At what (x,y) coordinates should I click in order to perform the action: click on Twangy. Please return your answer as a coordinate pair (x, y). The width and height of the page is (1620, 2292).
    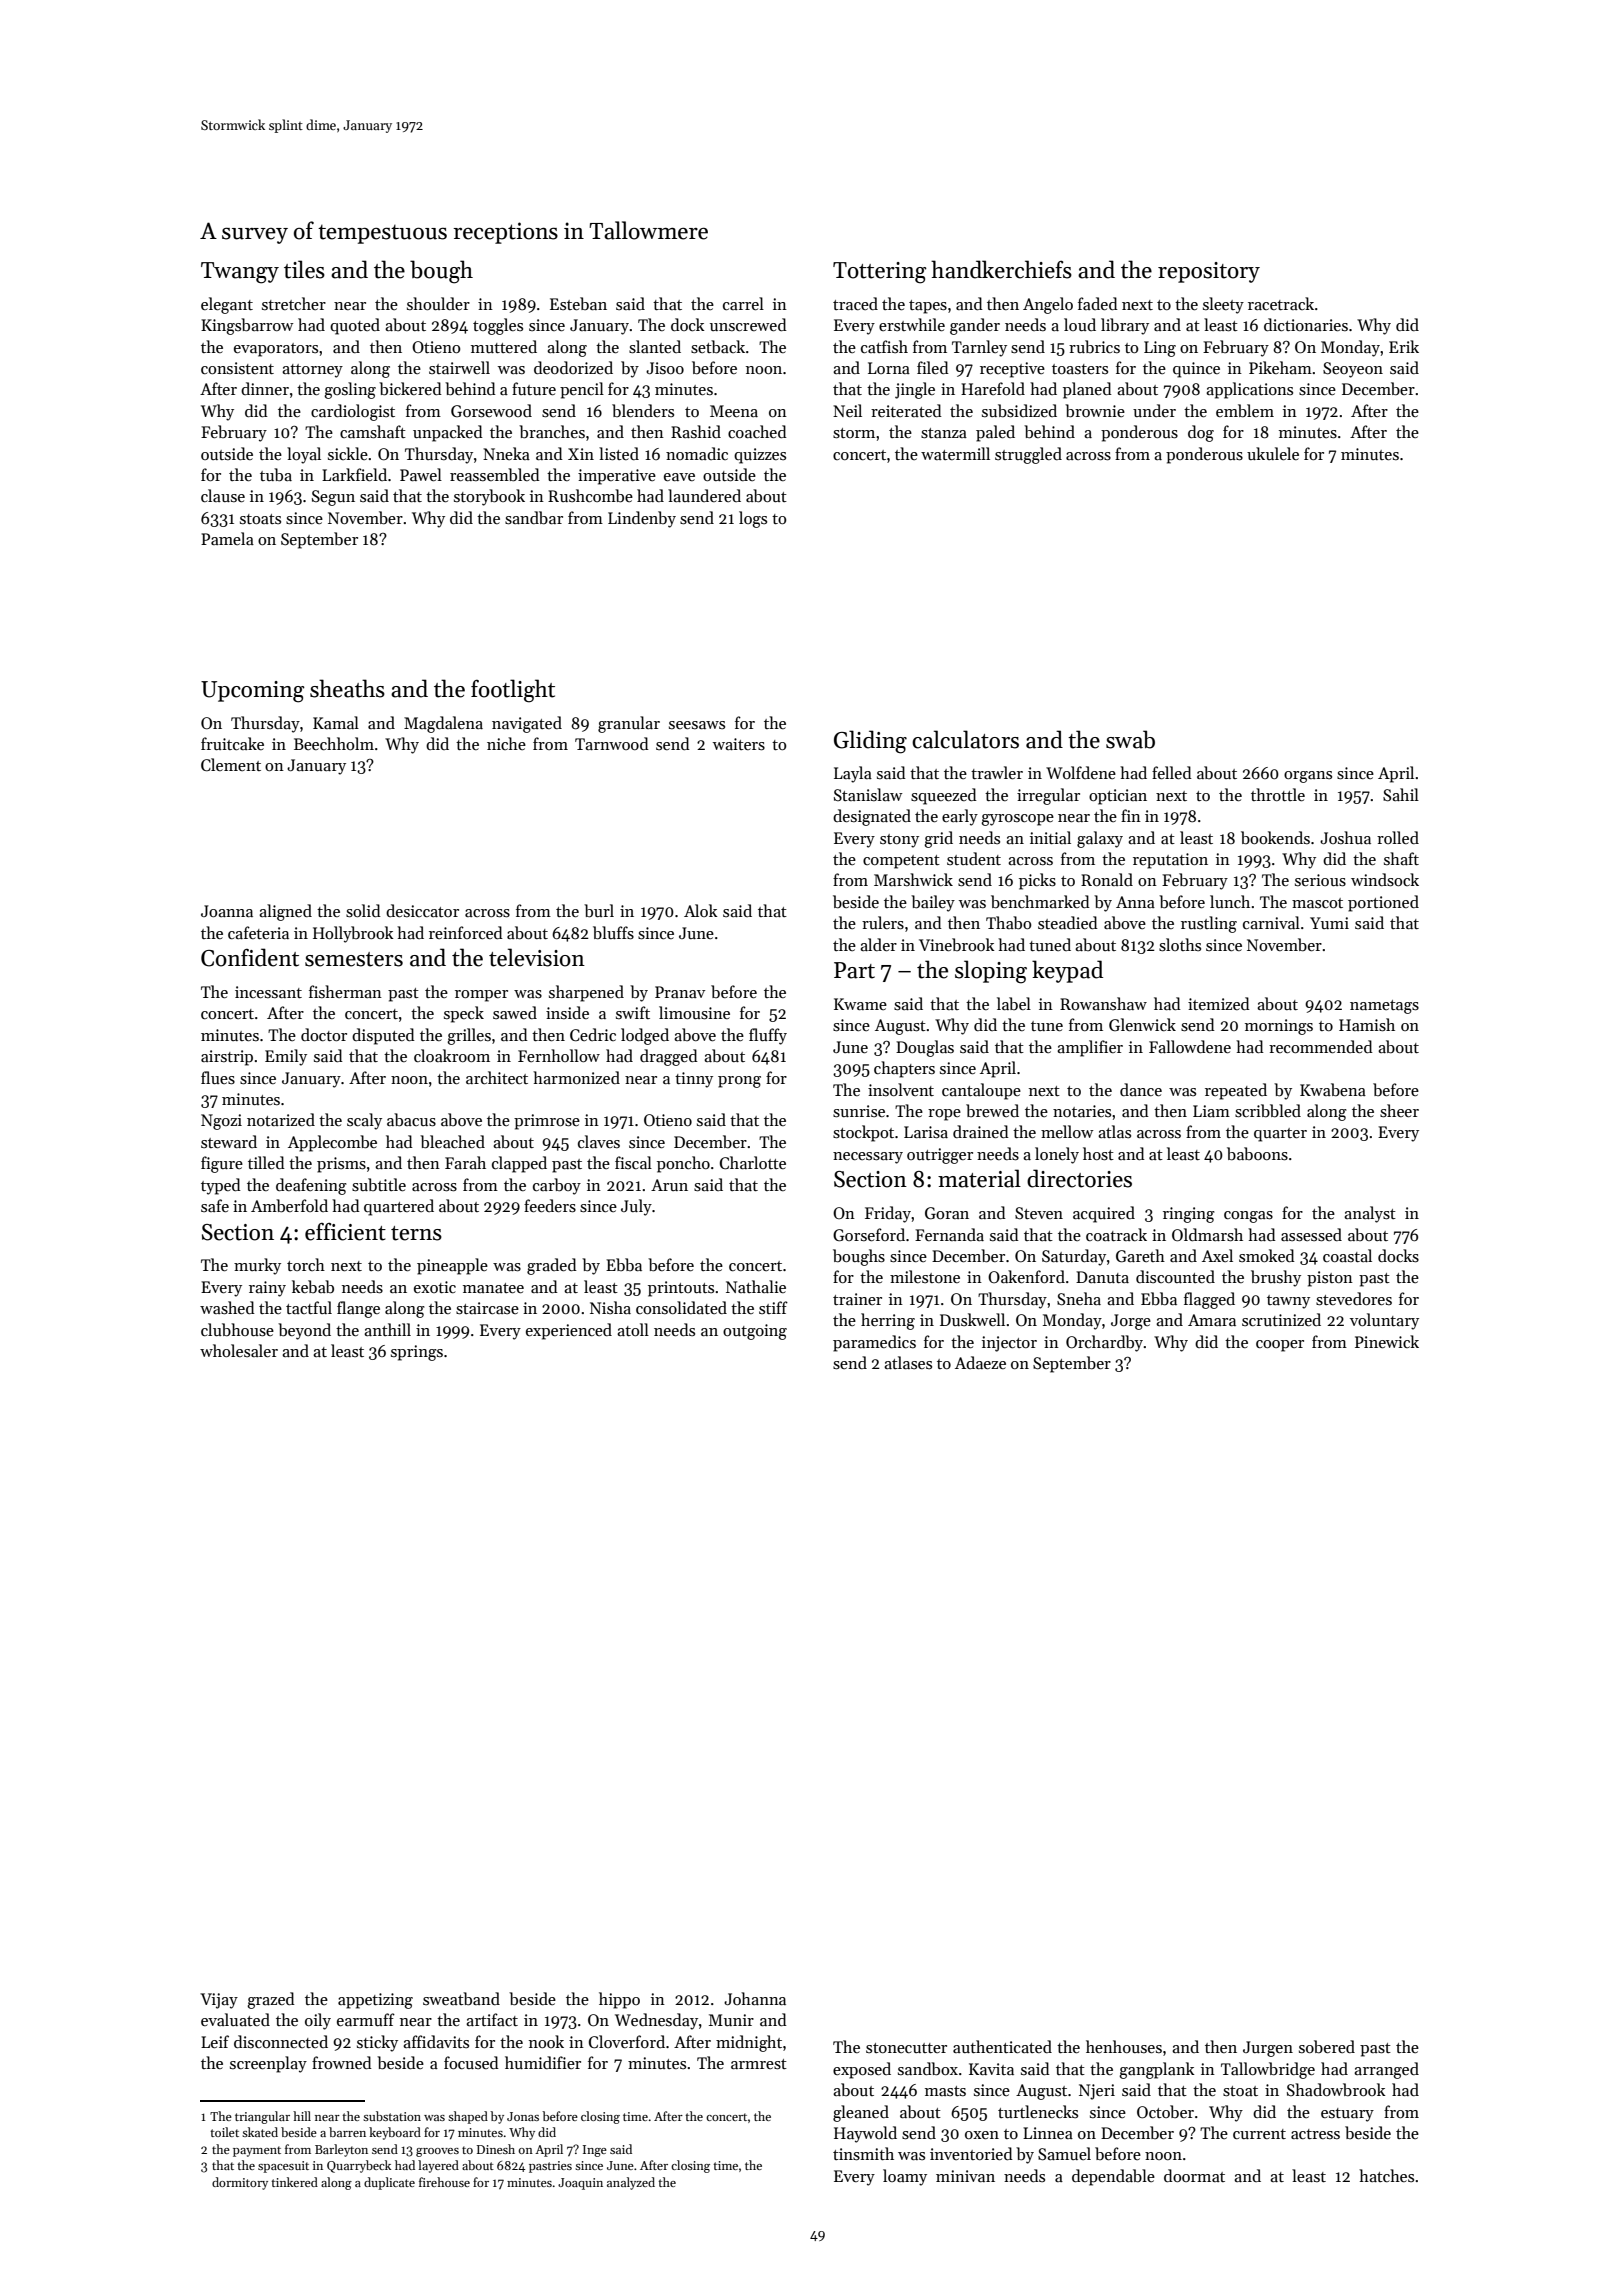
    Looking at the image, I should click on (240, 273).
